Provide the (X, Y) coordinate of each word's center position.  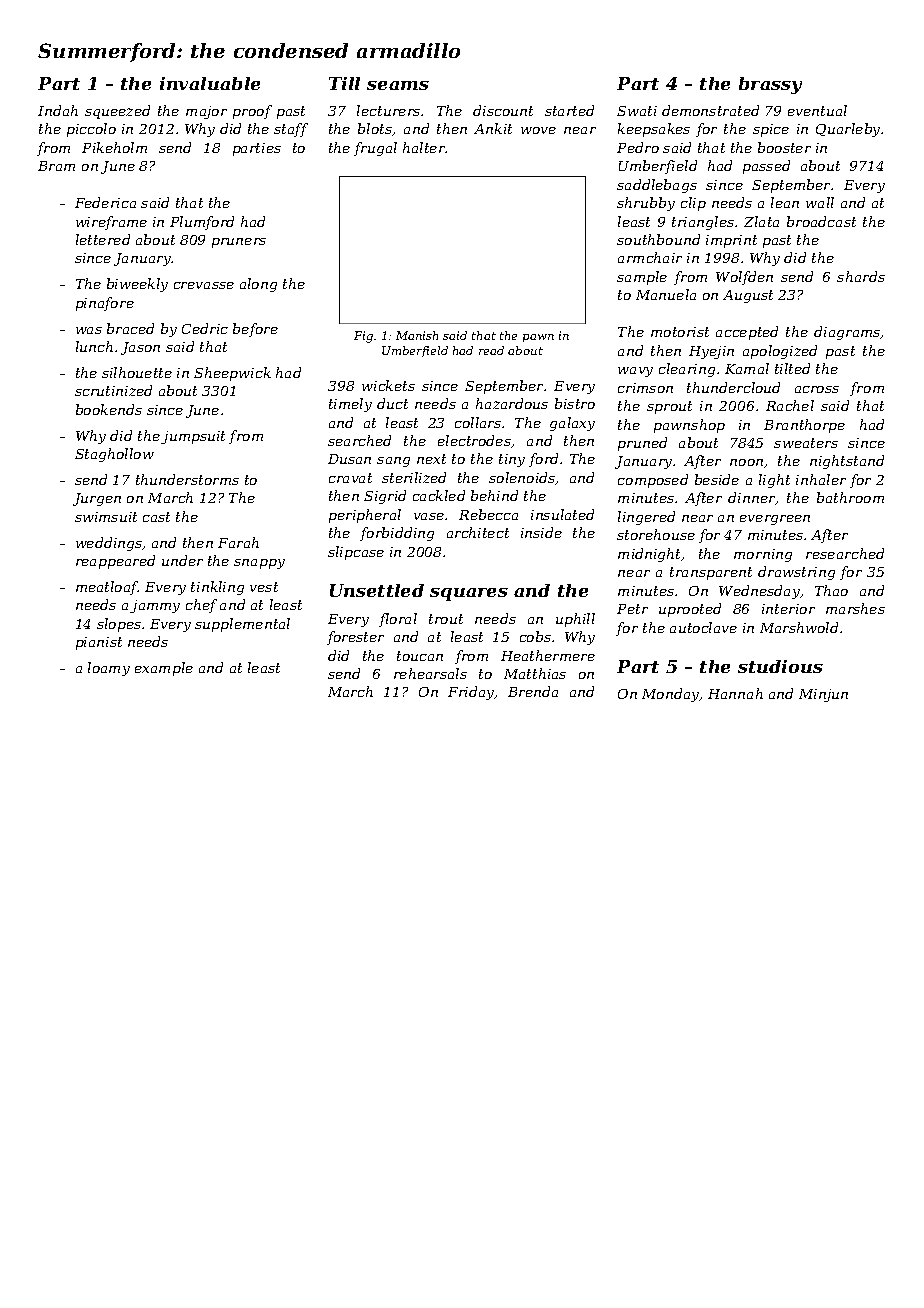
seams (398, 85)
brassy (770, 85)
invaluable (210, 83)
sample (642, 278)
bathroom (850, 497)
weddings (109, 544)
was (89, 330)
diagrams (847, 333)
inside (541, 532)
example (164, 669)
